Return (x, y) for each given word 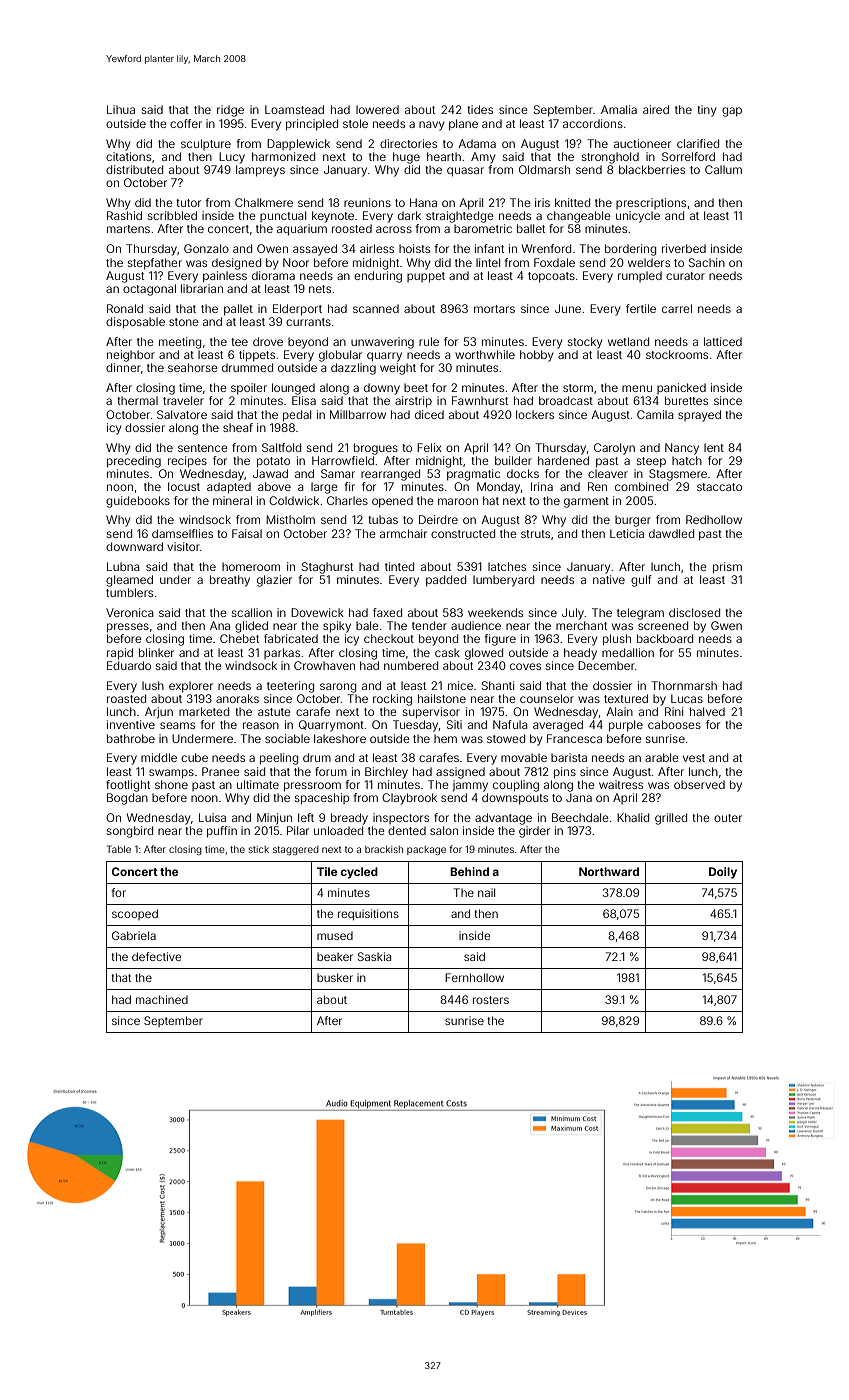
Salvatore (182, 414)
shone (171, 784)
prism (727, 568)
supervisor (431, 713)
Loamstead (294, 109)
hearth (444, 156)
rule (429, 341)
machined (162, 999)
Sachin (707, 262)
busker (335, 977)
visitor (183, 546)
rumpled (640, 276)
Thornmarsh (684, 685)
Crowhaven (324, 665)
